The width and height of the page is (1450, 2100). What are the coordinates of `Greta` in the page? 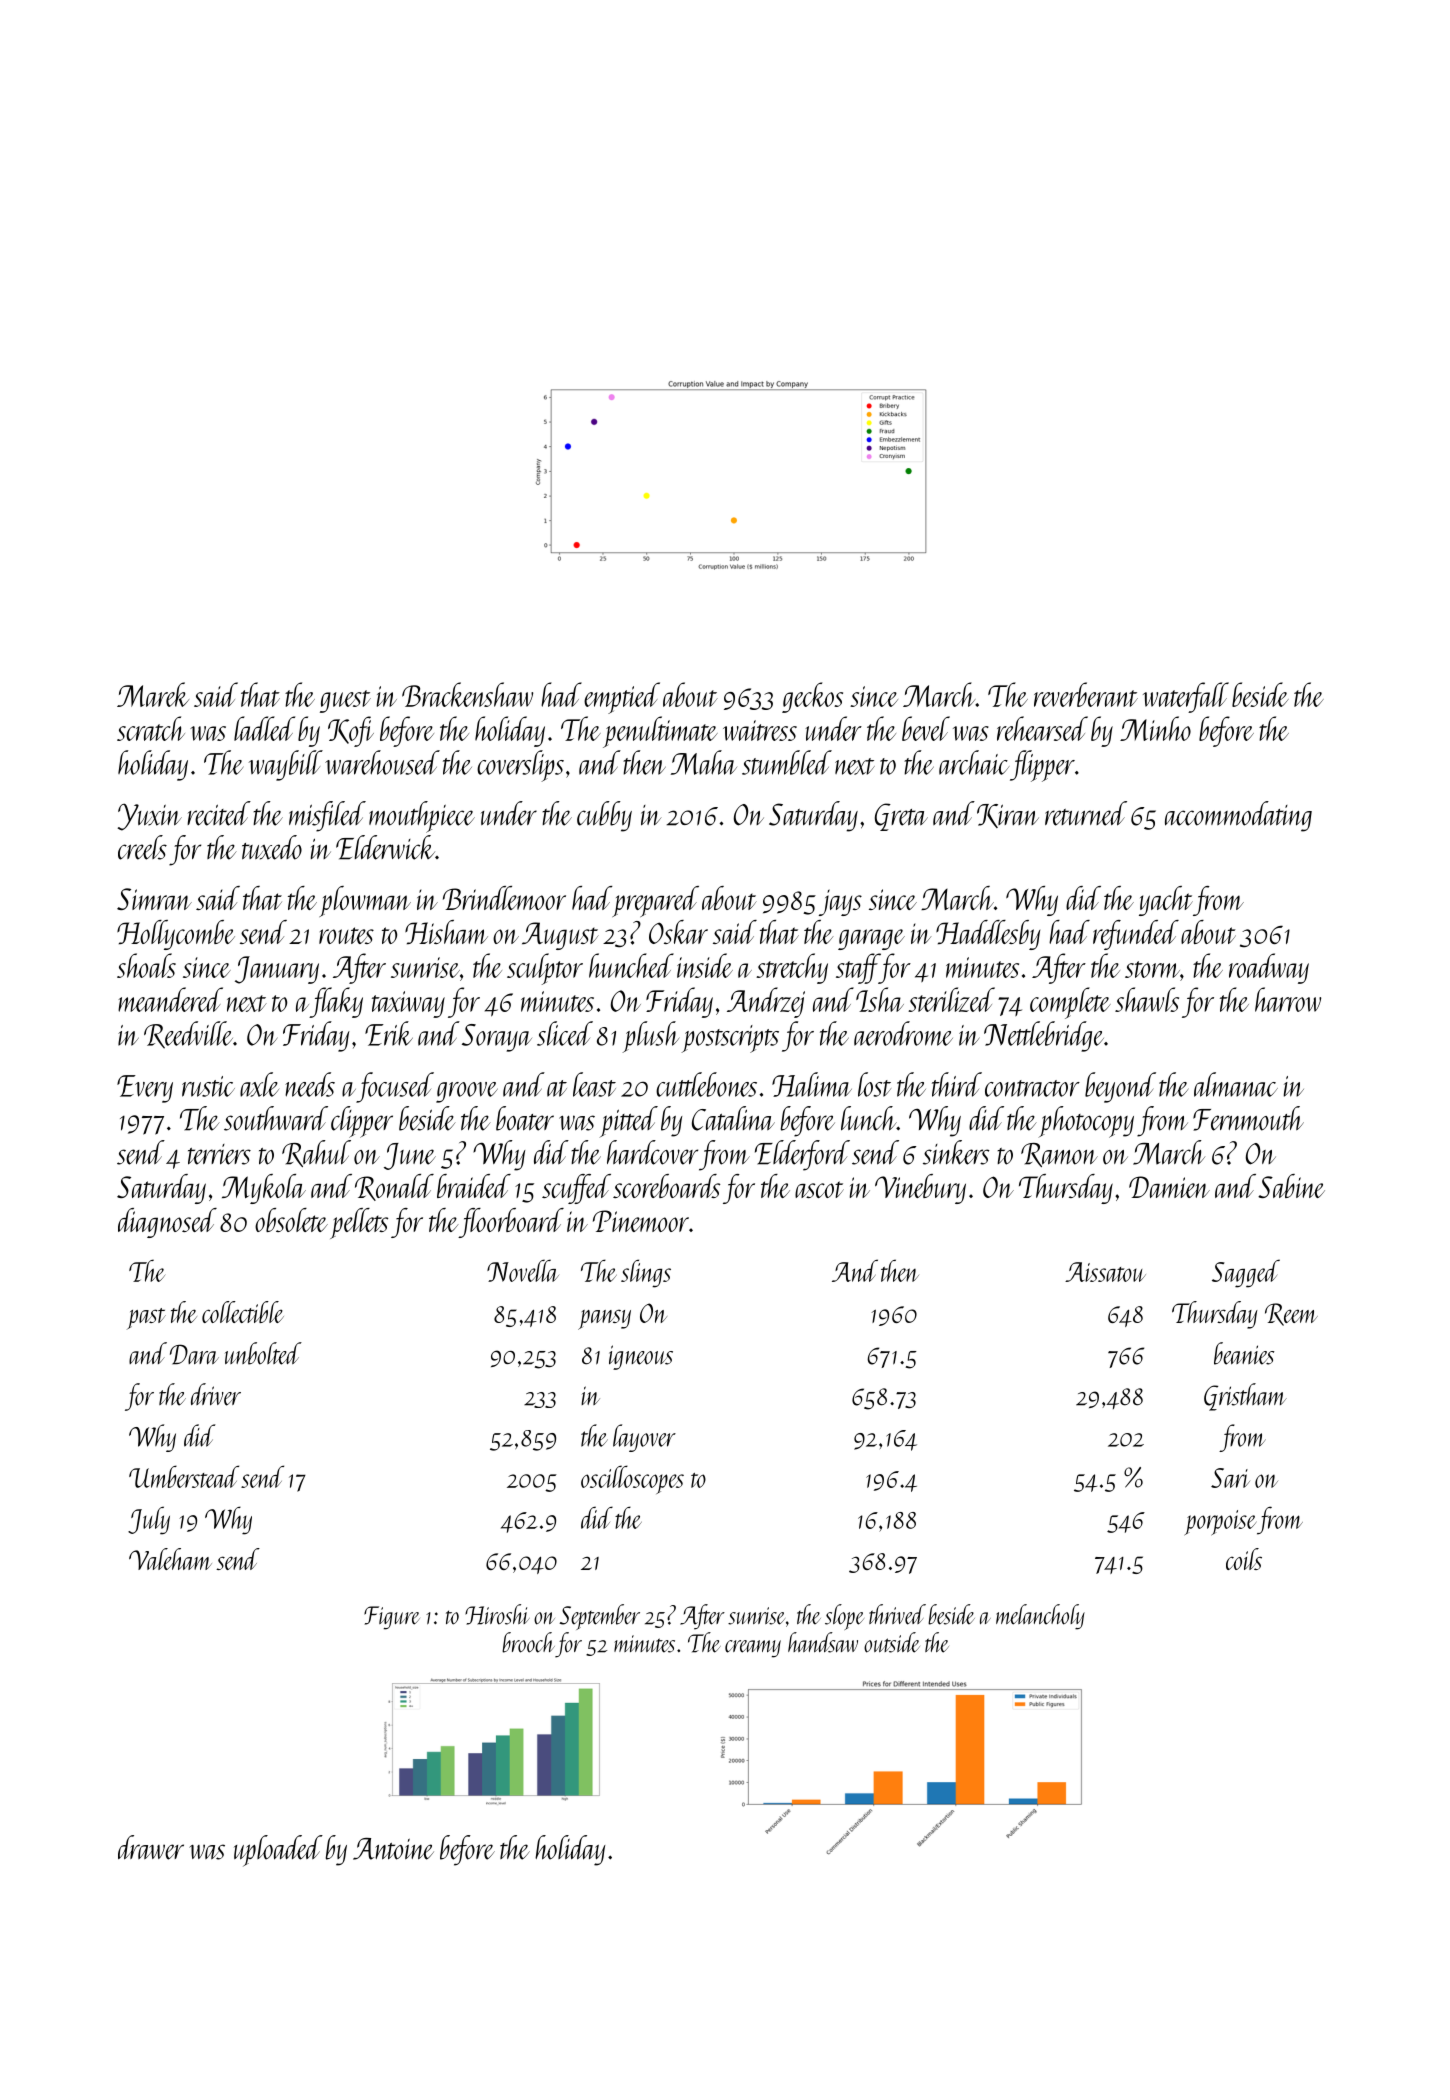 It's located at (901, 817).
